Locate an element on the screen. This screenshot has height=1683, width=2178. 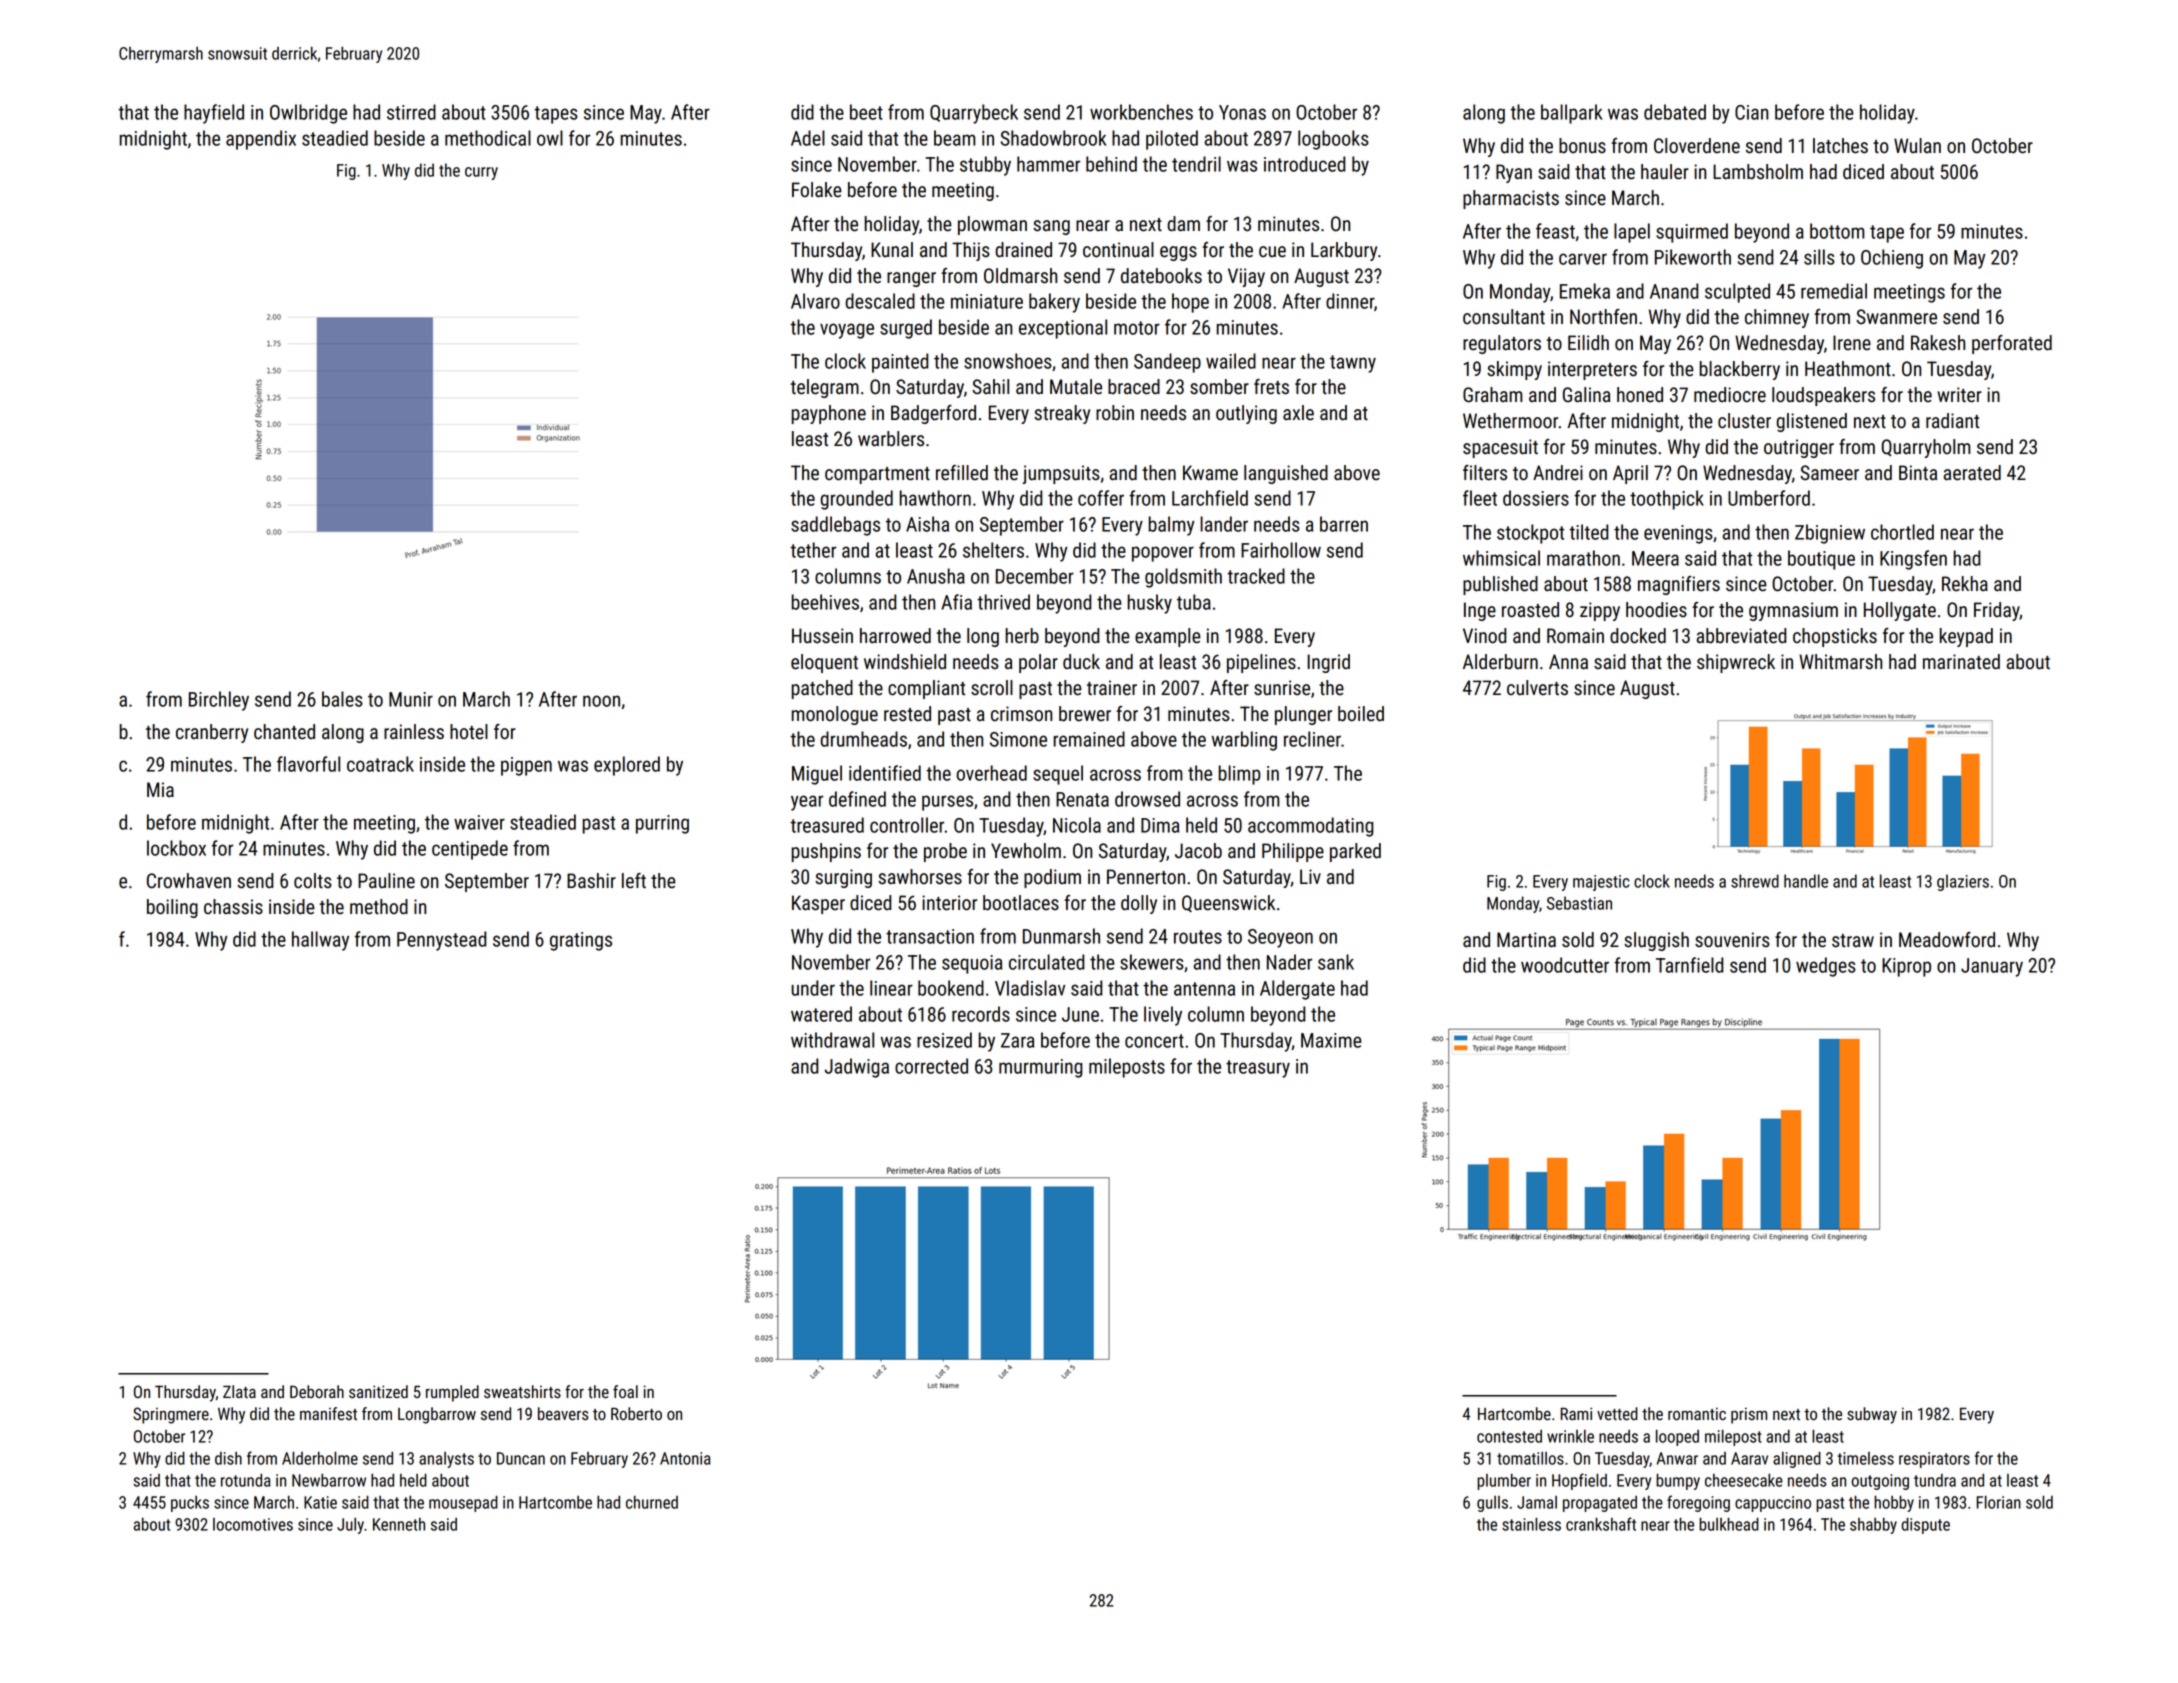
tomatillos is located at coordinates (1530, 1458).
